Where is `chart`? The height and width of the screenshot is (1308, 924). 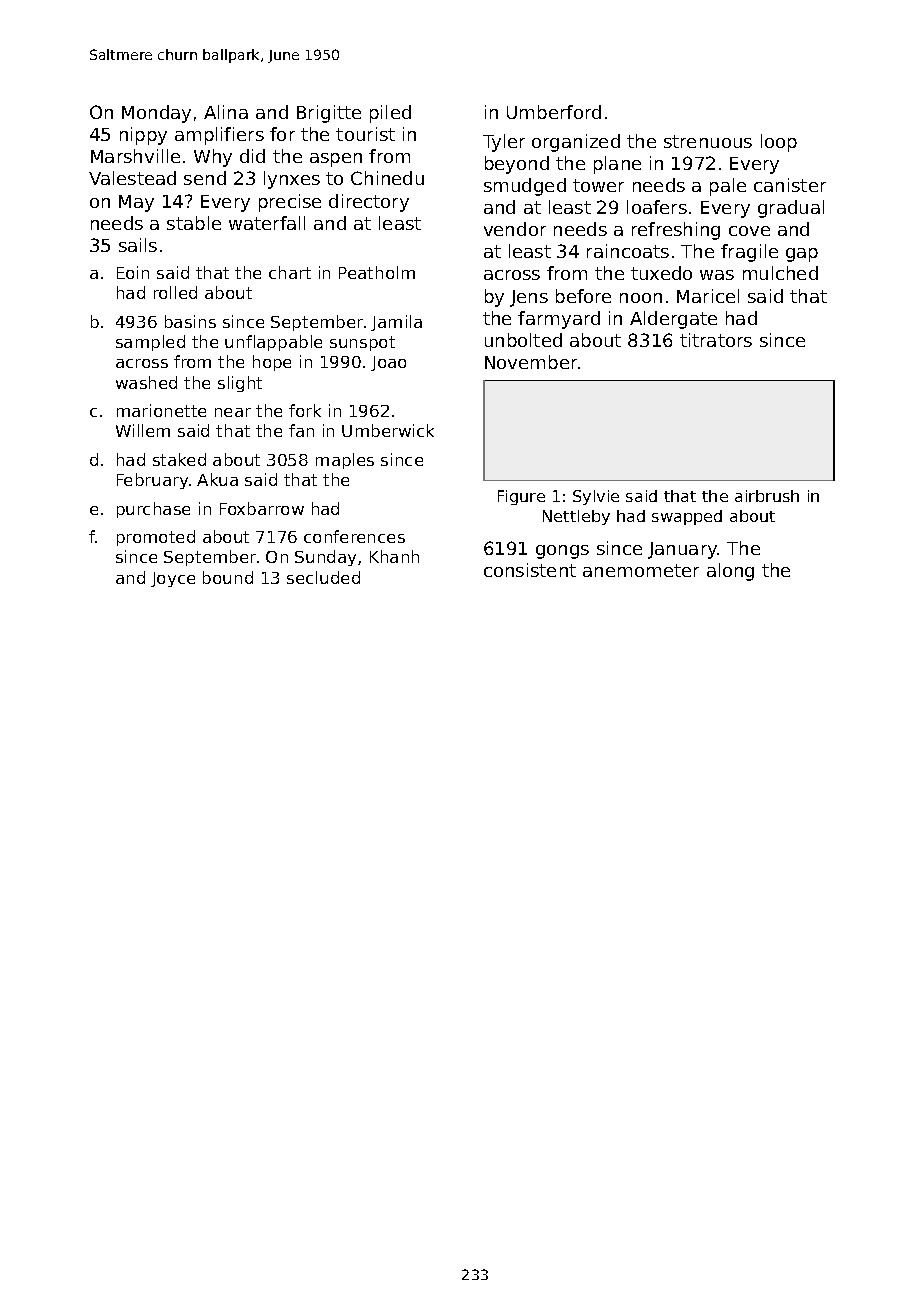 chart is located at coordinates (290, 272).
